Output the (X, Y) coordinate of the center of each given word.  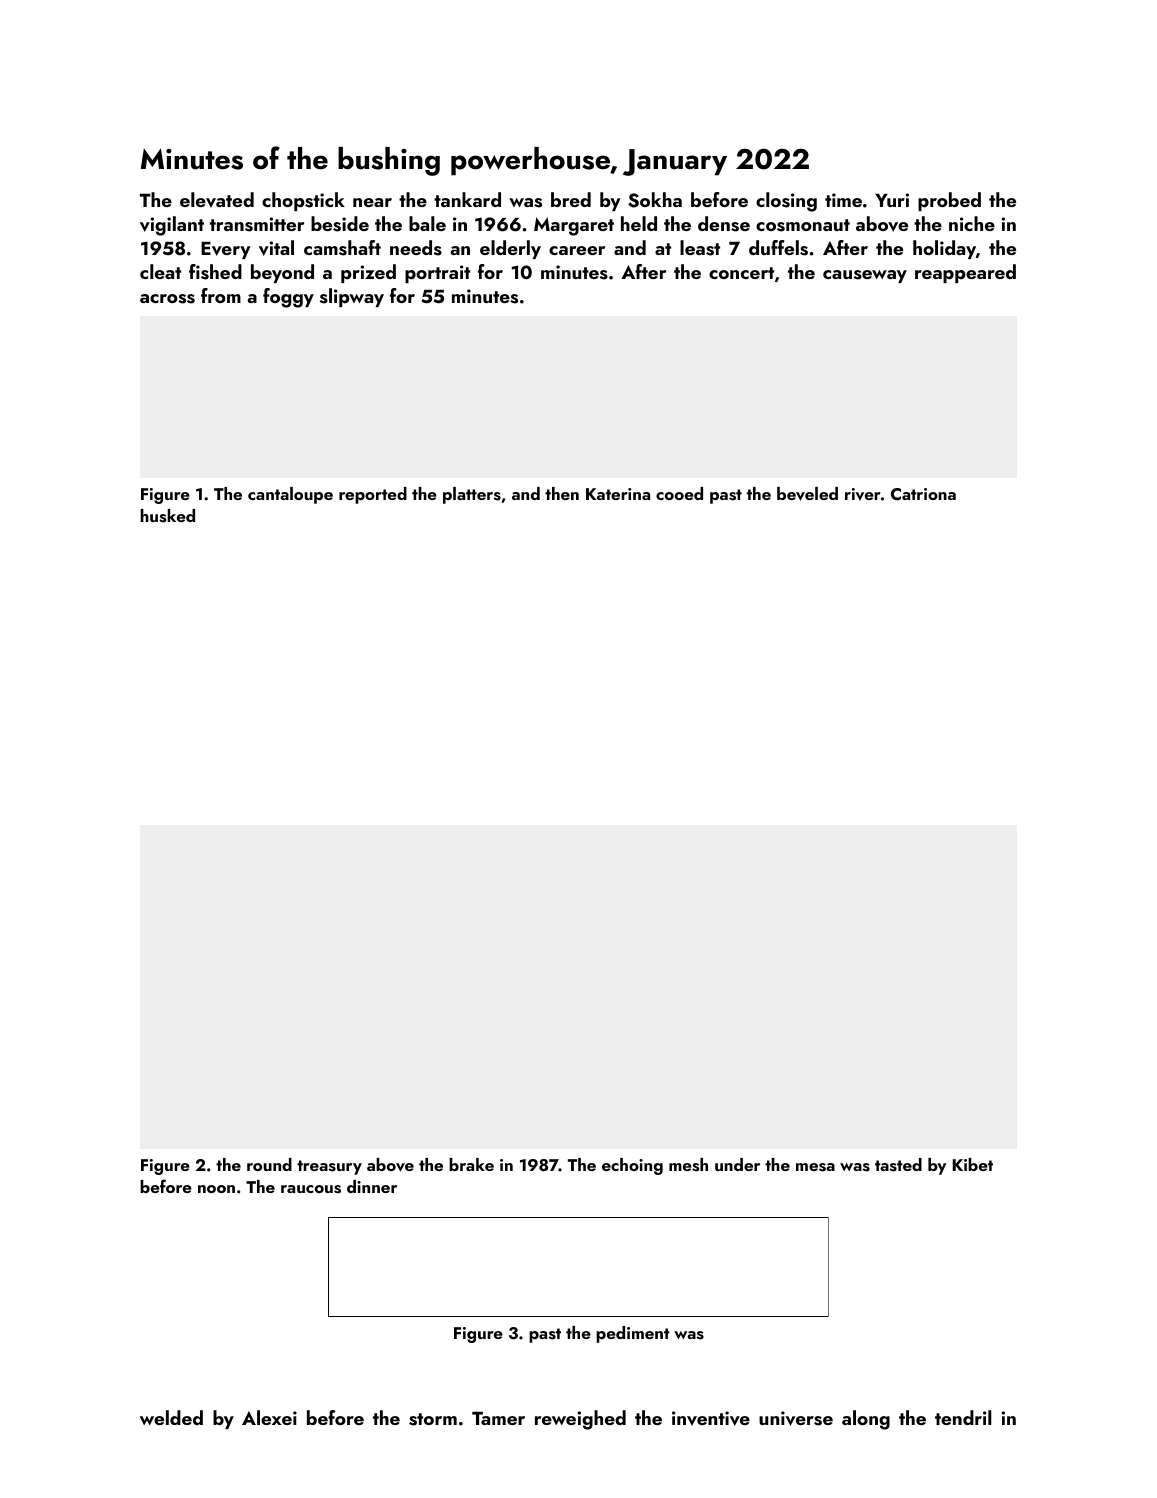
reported (373, 495)
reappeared (965, 273)
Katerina (618, 494)
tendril (963, 1417)
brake (471, 1164)
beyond (282, 273)
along (866, 1420)
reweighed (580, 1420)
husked (167, 516)
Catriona (923, 494)
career (577, 250)
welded (171, 1417)
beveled (807, 494)
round (269, 1164)
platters (472, 495)
